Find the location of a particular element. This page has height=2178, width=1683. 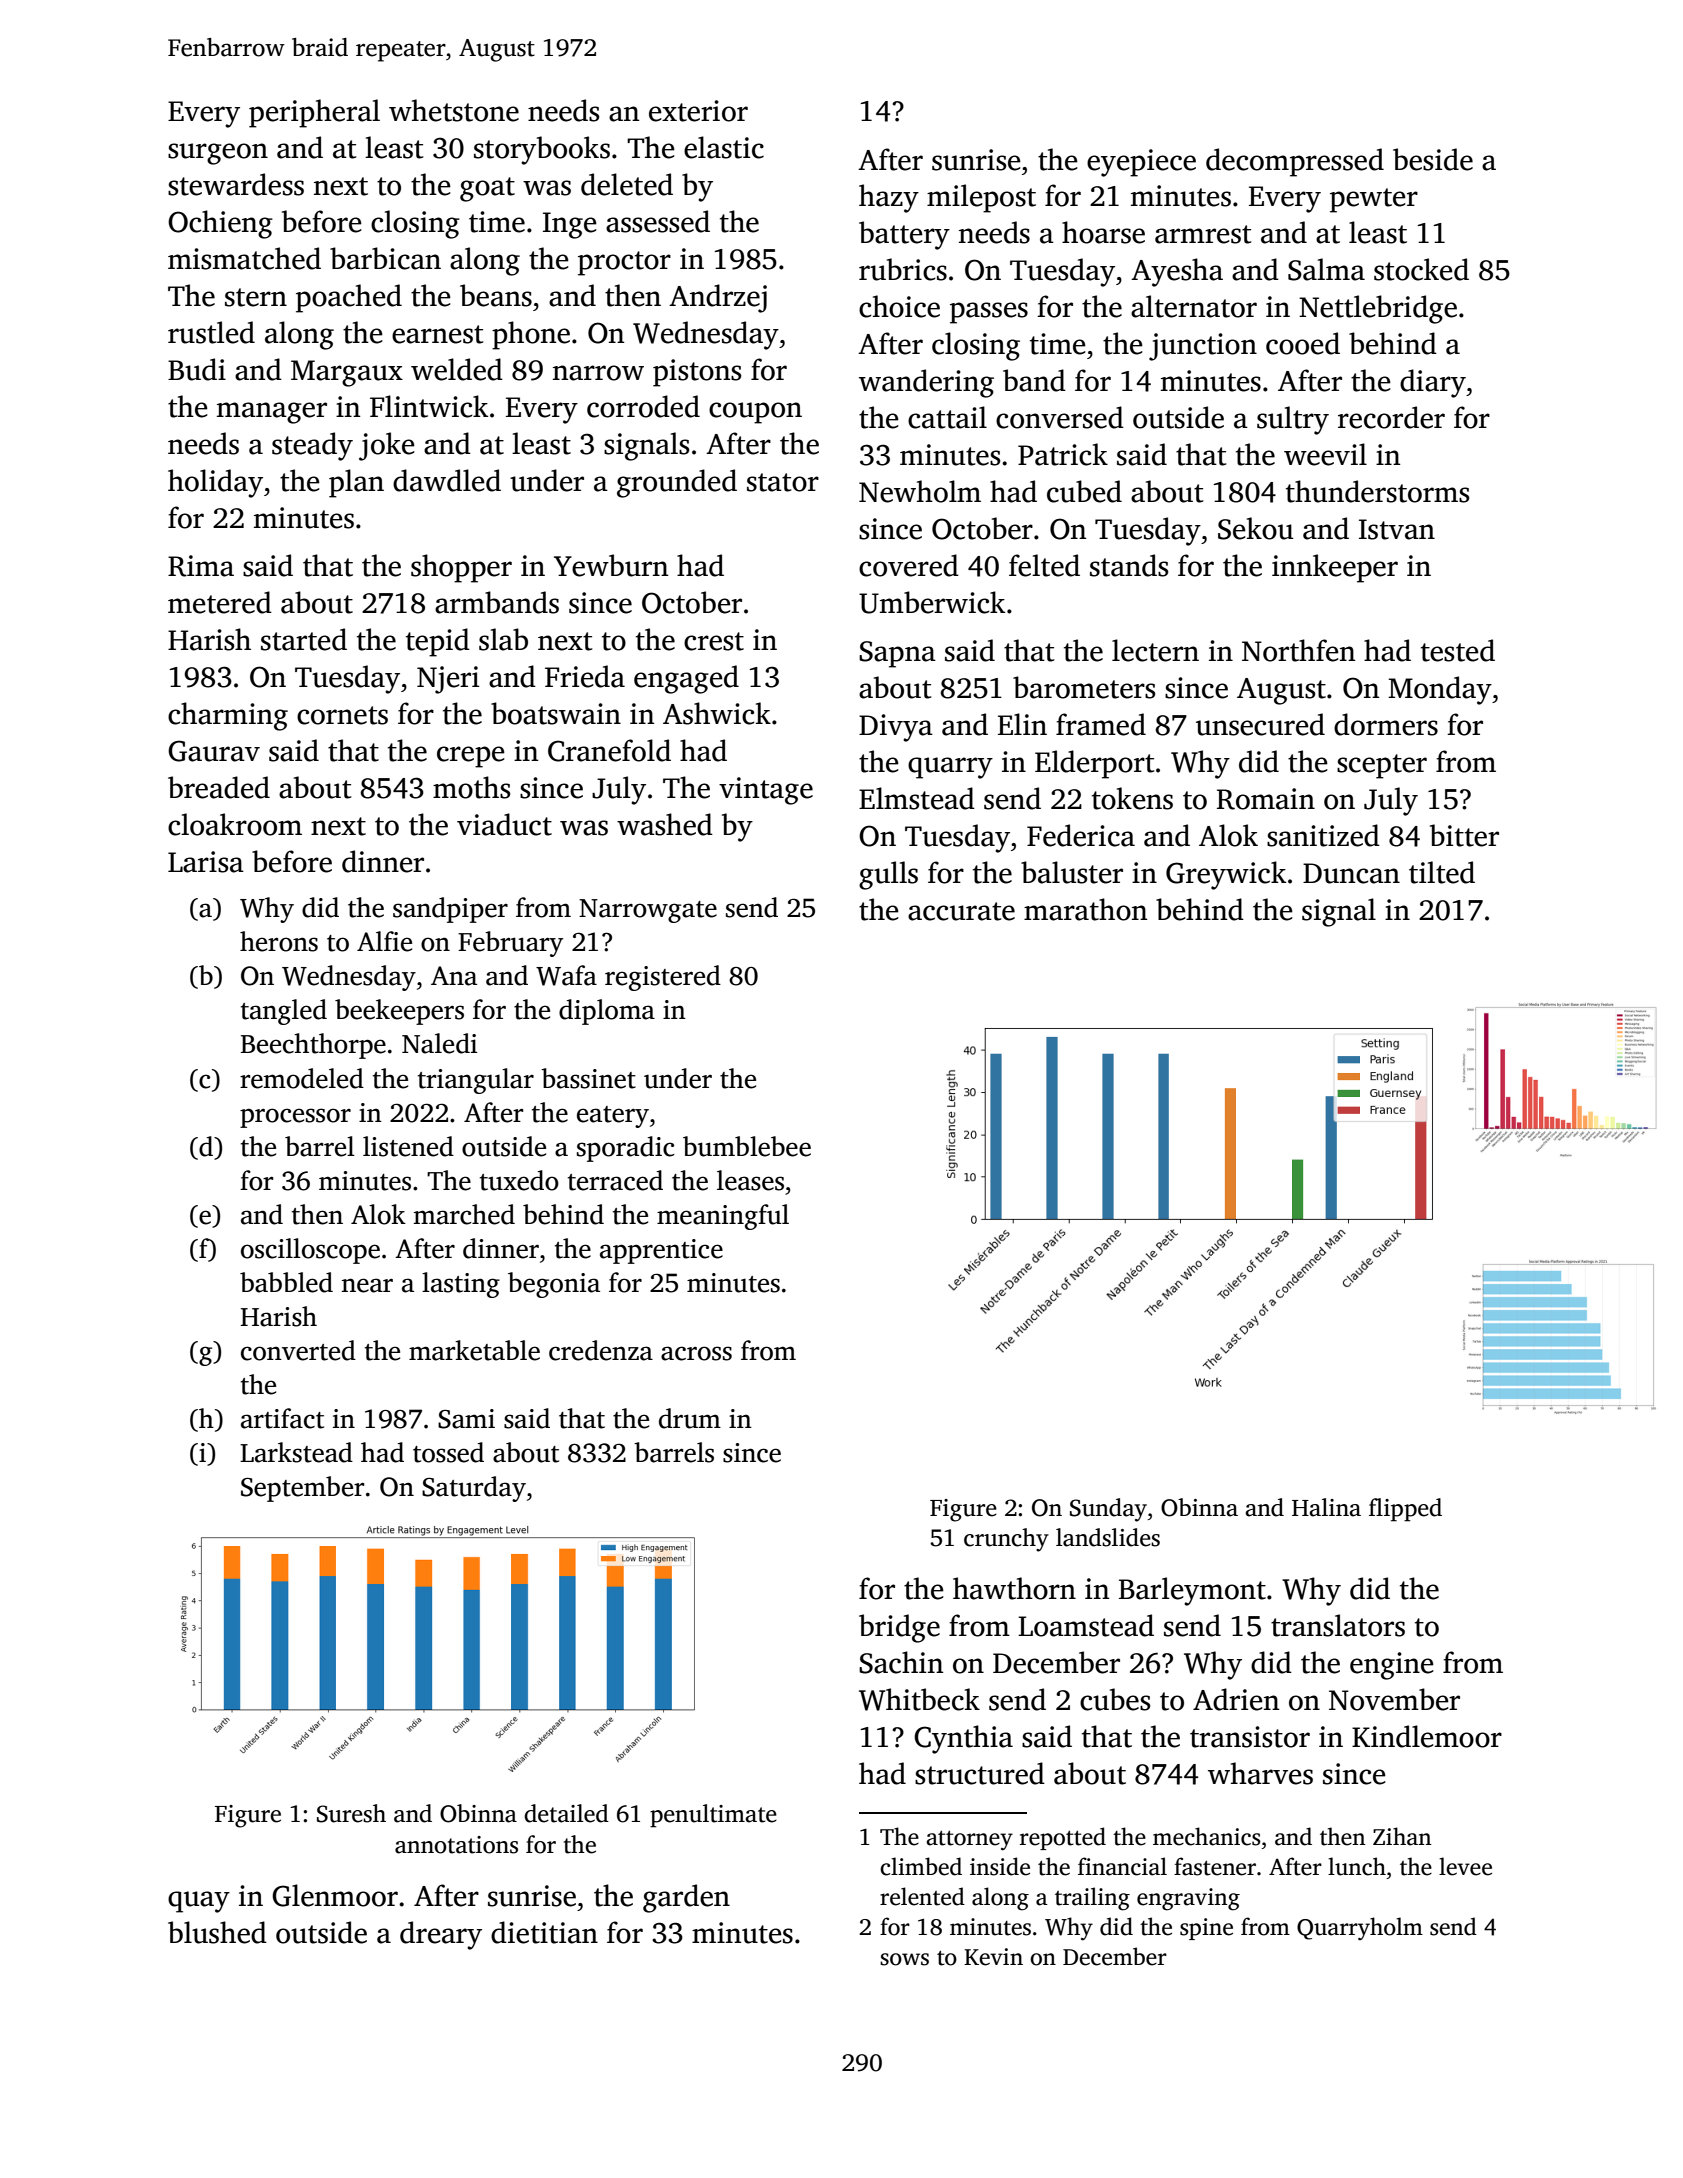

dreary is located at coordinates (441, 1935).
